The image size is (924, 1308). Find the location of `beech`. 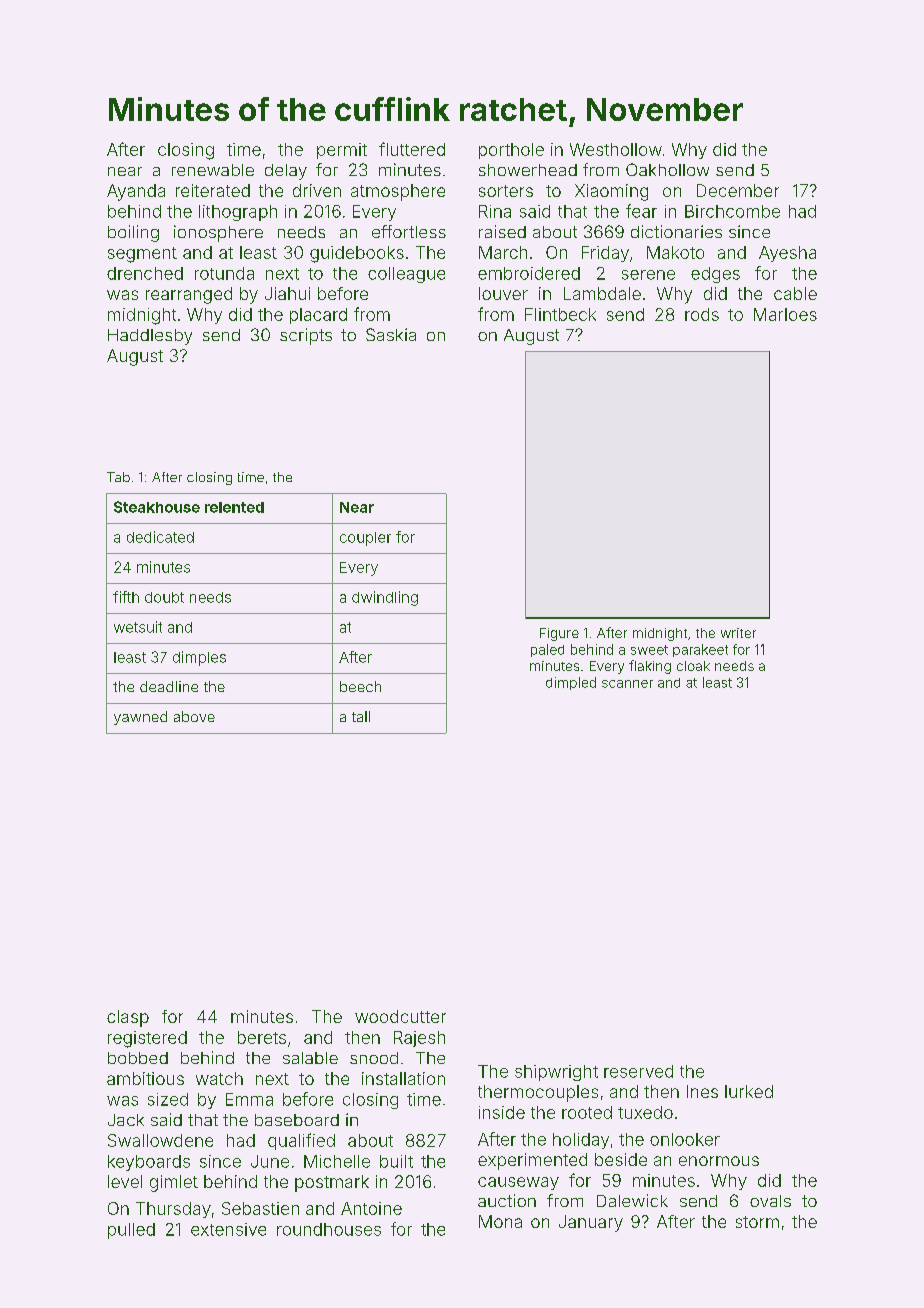

beech is located at coordinates (360, 686).
